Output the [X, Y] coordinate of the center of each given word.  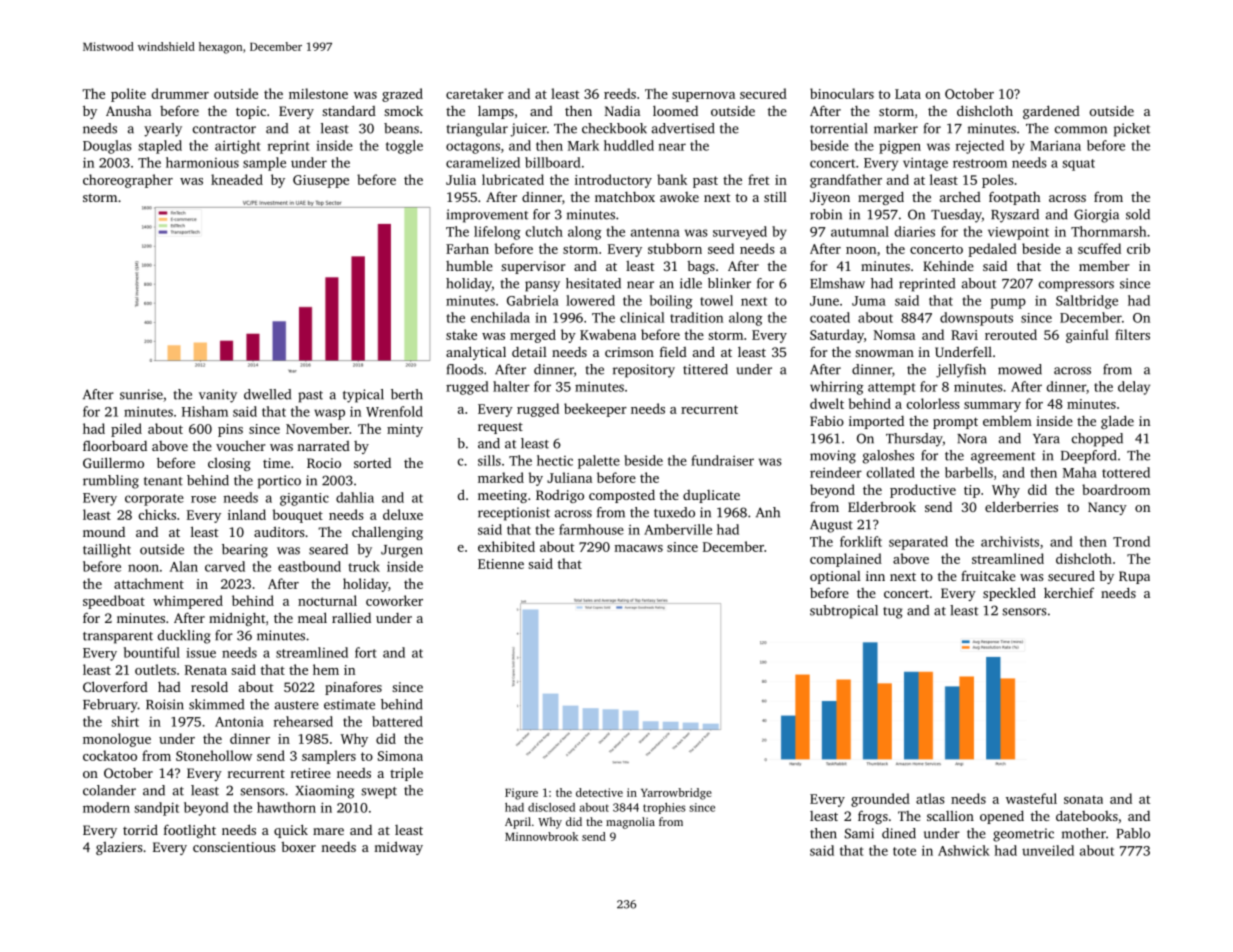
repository [644, 371]
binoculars [842, 93]
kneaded [237, 179]
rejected [980, 147]
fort [366, 652]
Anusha [128, 110]
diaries [915, 231]
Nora [972, 439]
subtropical [844, 612]
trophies [664, 808]
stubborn [675, 248]
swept [379, 793]
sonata [1083, 799]
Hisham [205, 411]
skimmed [216, 704]
